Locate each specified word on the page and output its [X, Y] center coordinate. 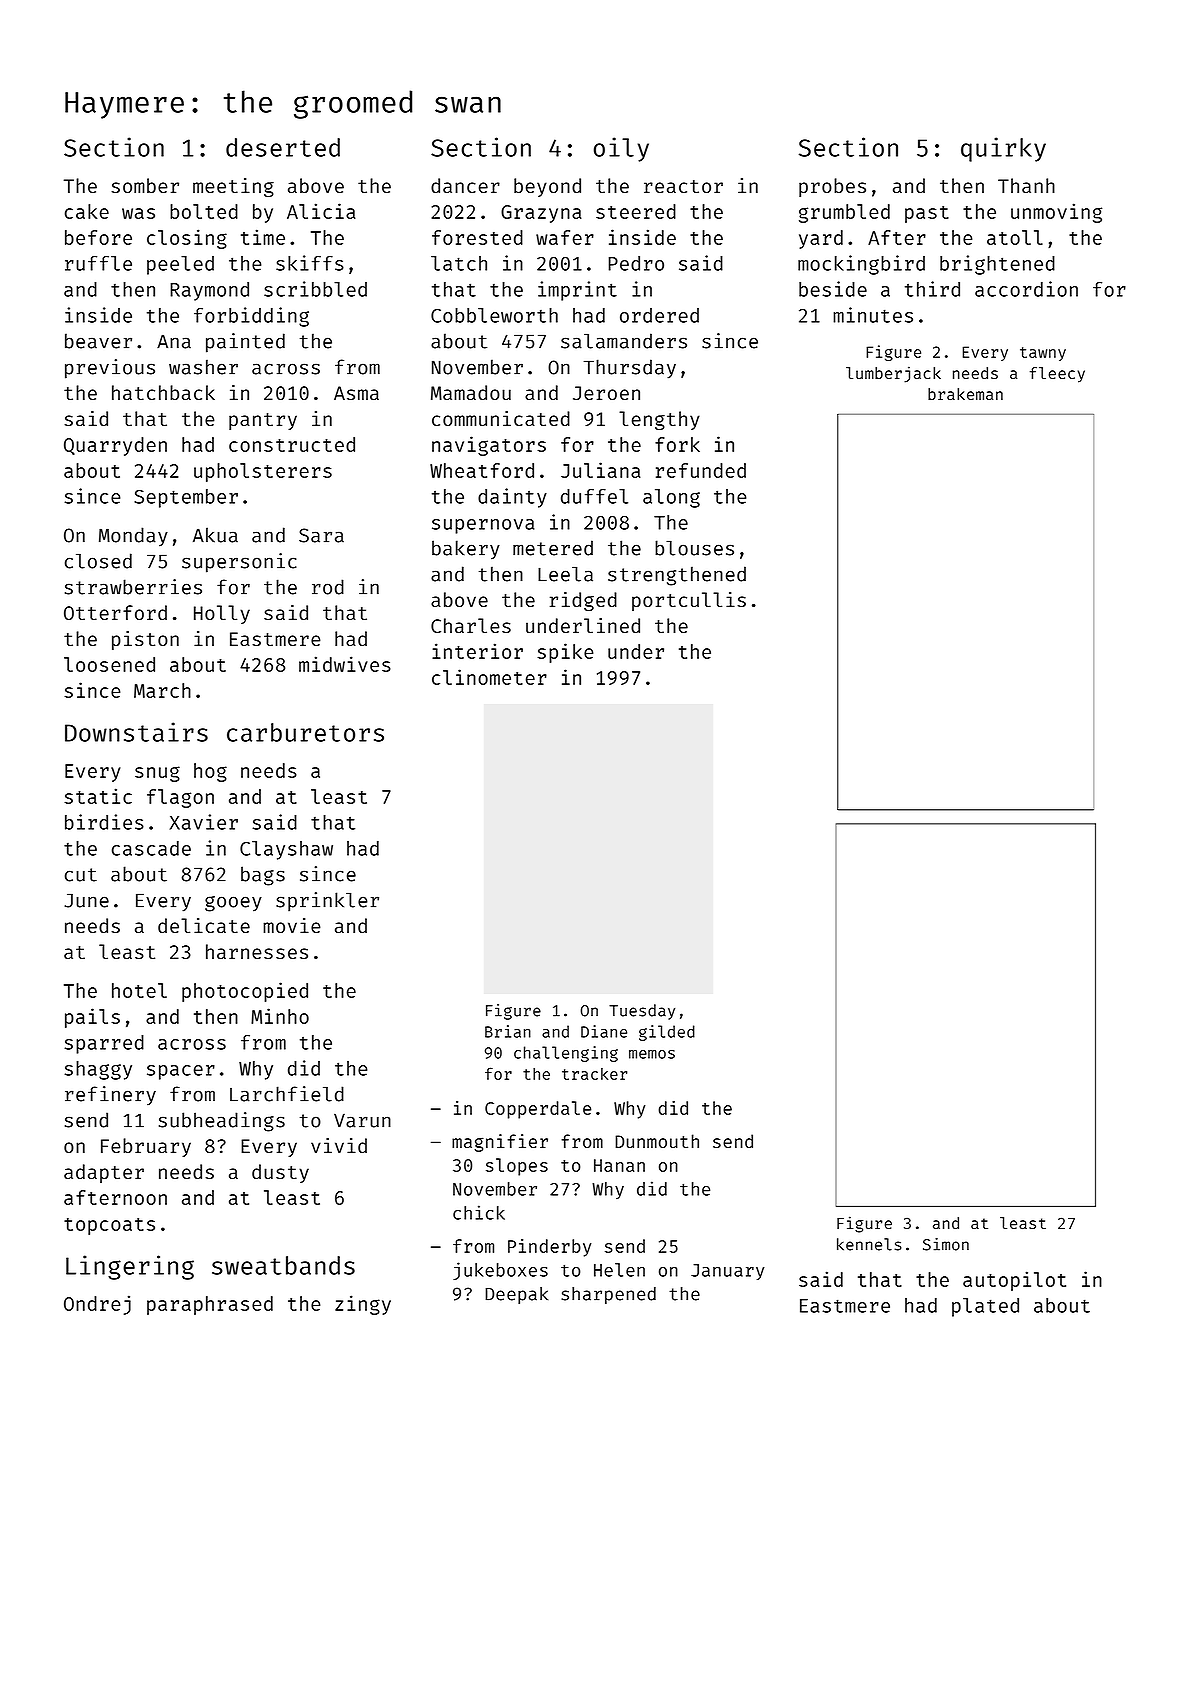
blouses [694, 548]
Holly [222, 614]
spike [565, 653]
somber [145, 185]
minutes [873, 315]
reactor [683, 186]
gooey [233, 904]
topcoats [109, 1226]
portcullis [689, 601]
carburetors [305, 732]
